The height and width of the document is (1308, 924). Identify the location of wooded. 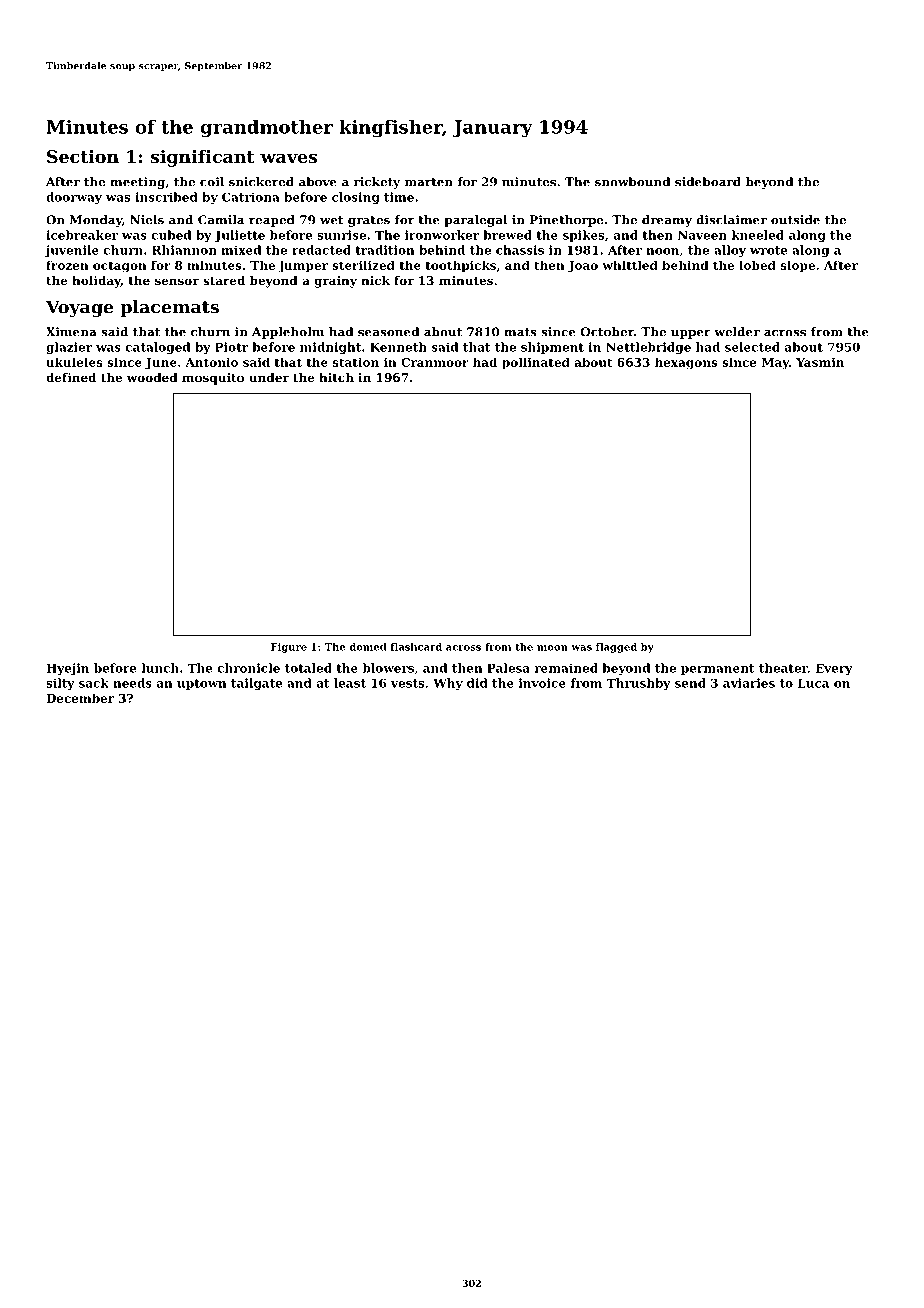
(152, 377).
